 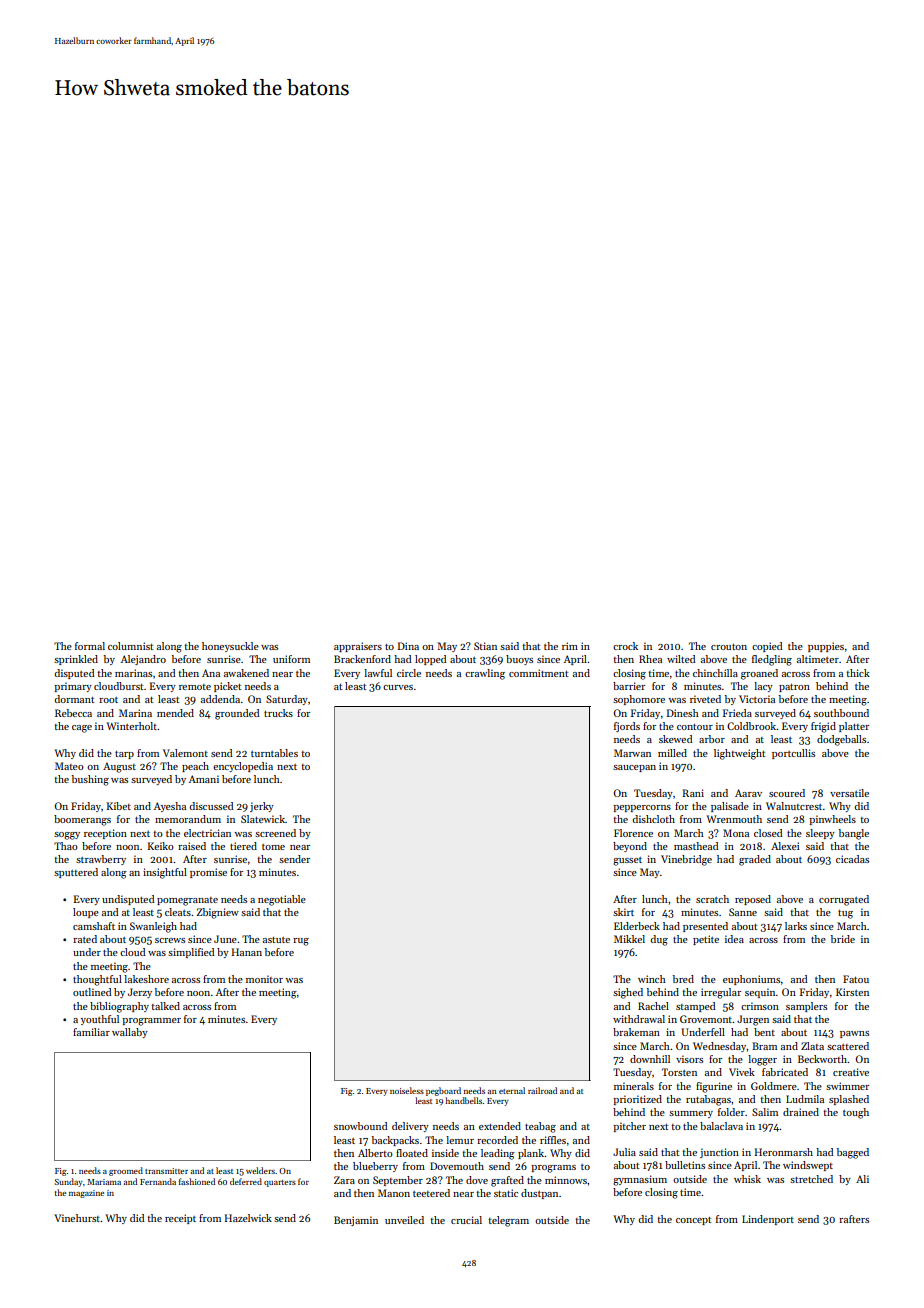 What do you see at coordinates (445, 1153) in the screenshot?
I see `inside` at bounding box center [445, 1153].
